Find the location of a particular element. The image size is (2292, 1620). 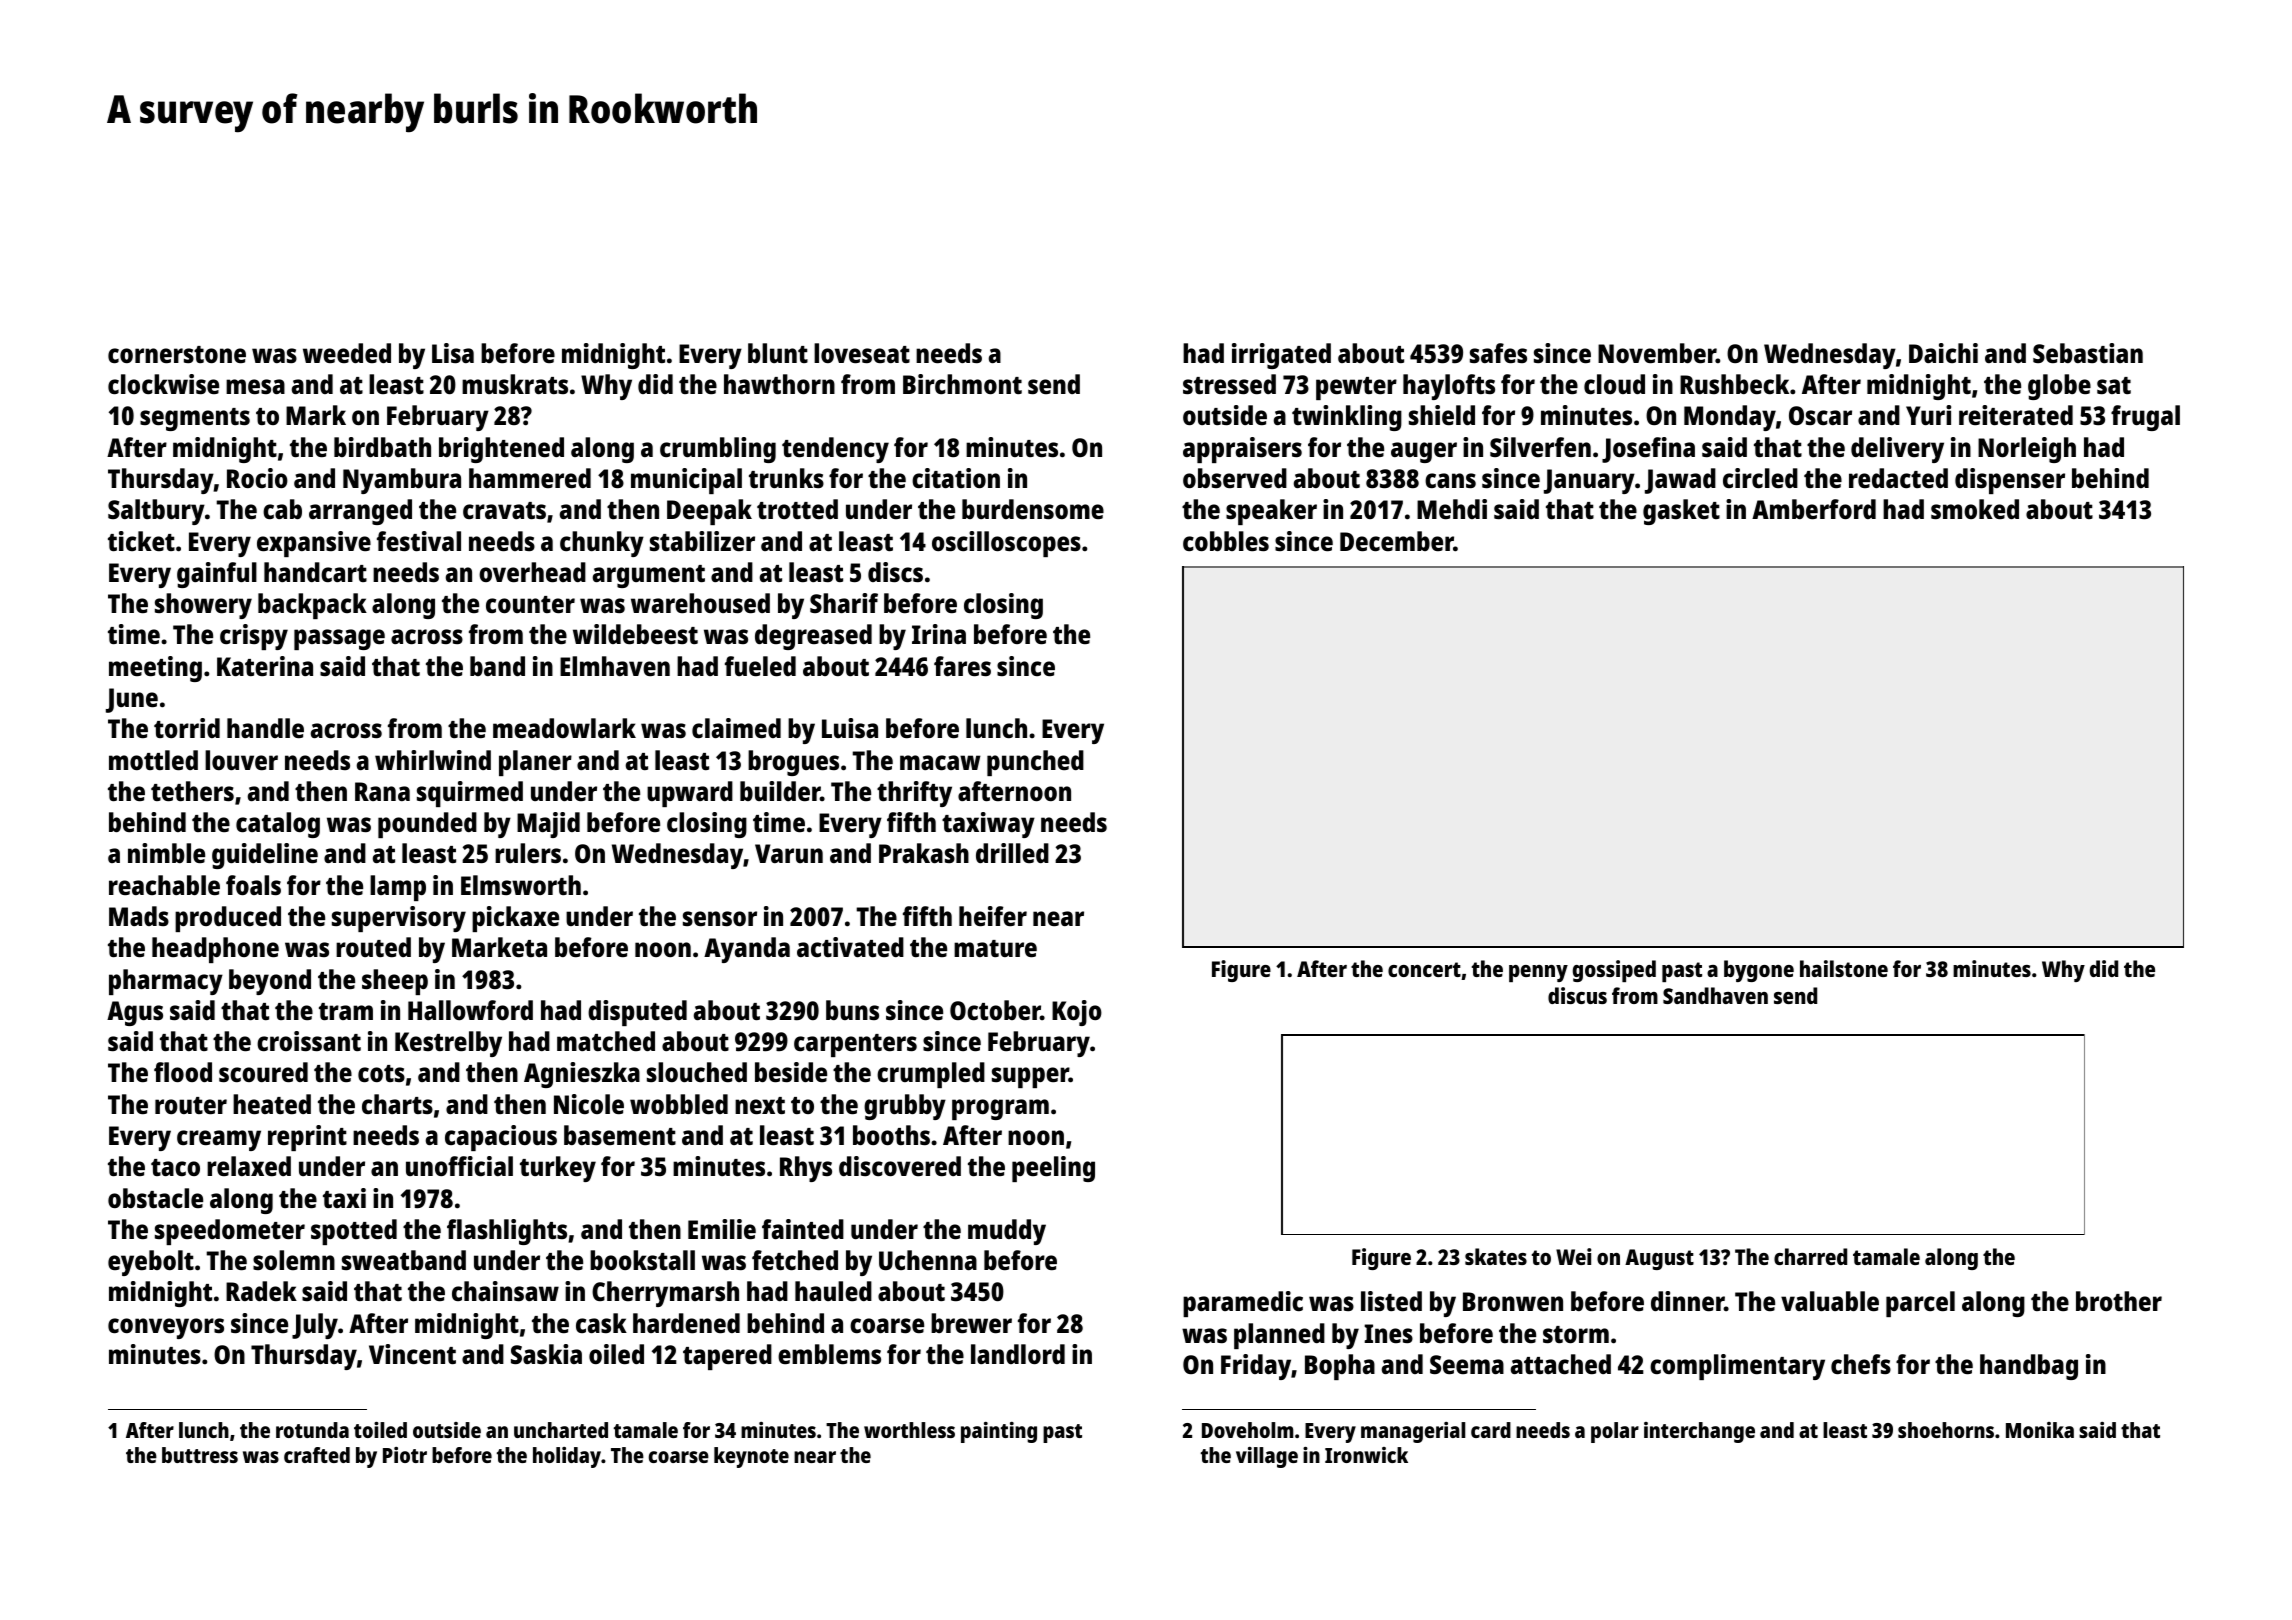

showery is located at coordinates (203, 606).
